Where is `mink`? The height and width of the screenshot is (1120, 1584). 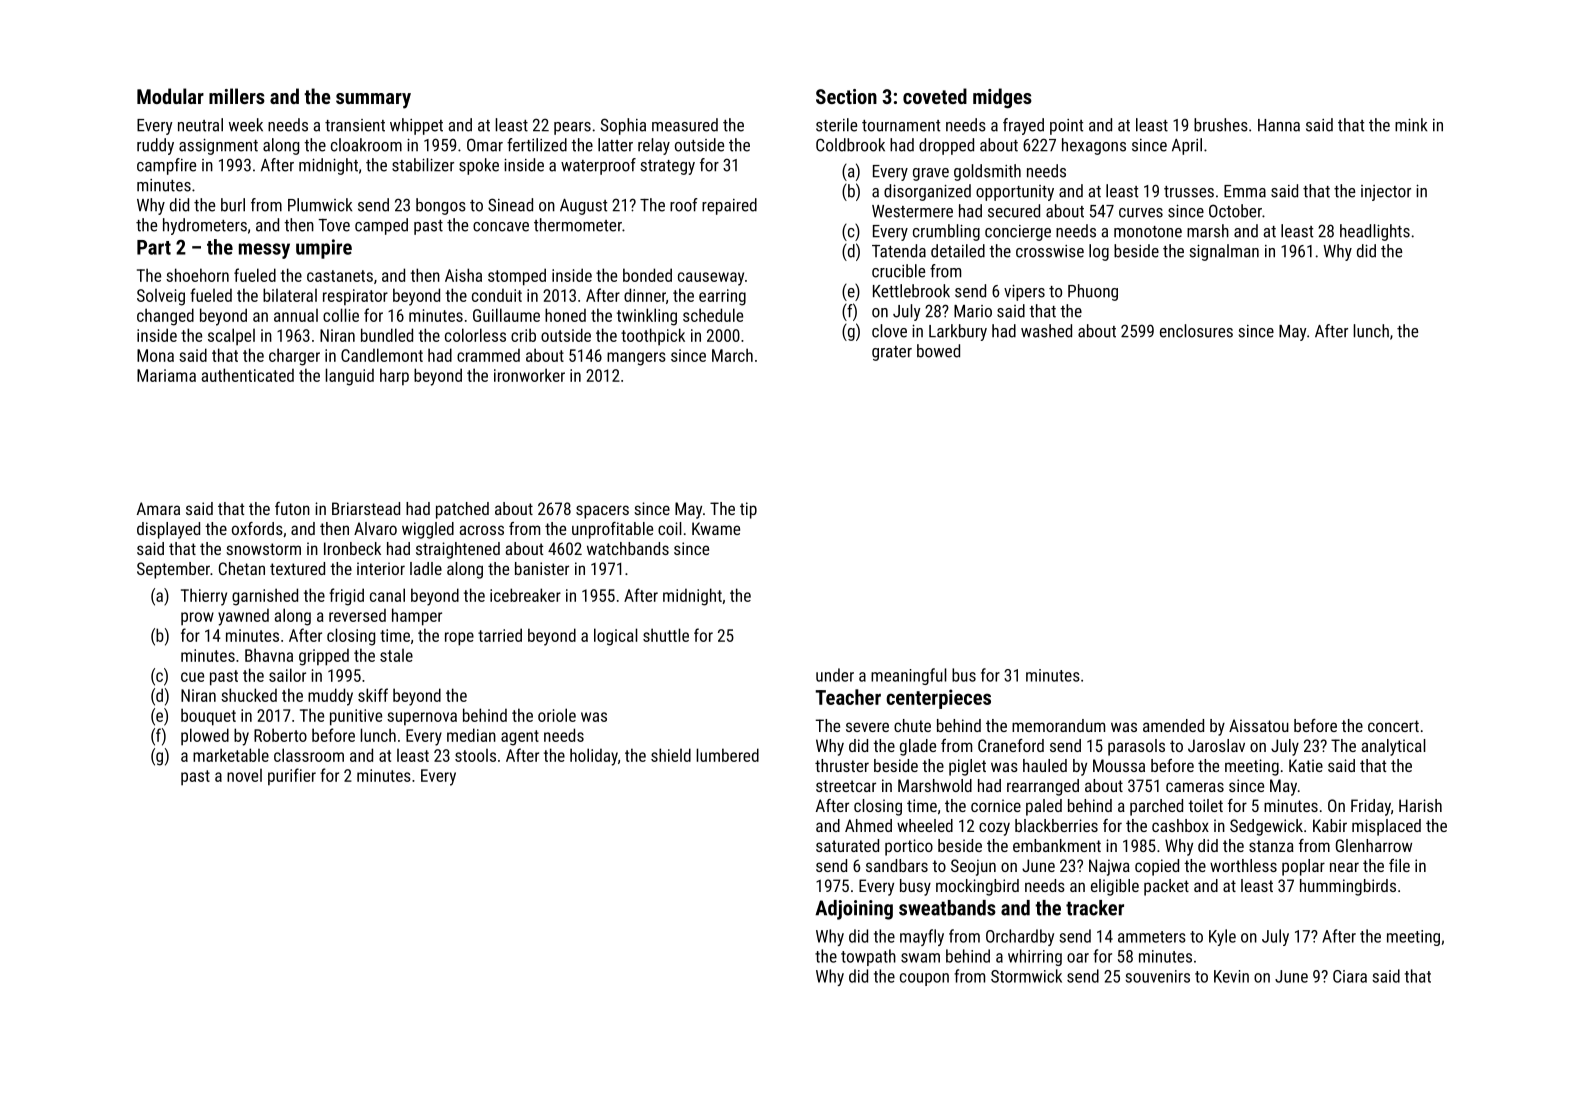
mink is located at coordinates (1411, 125).
